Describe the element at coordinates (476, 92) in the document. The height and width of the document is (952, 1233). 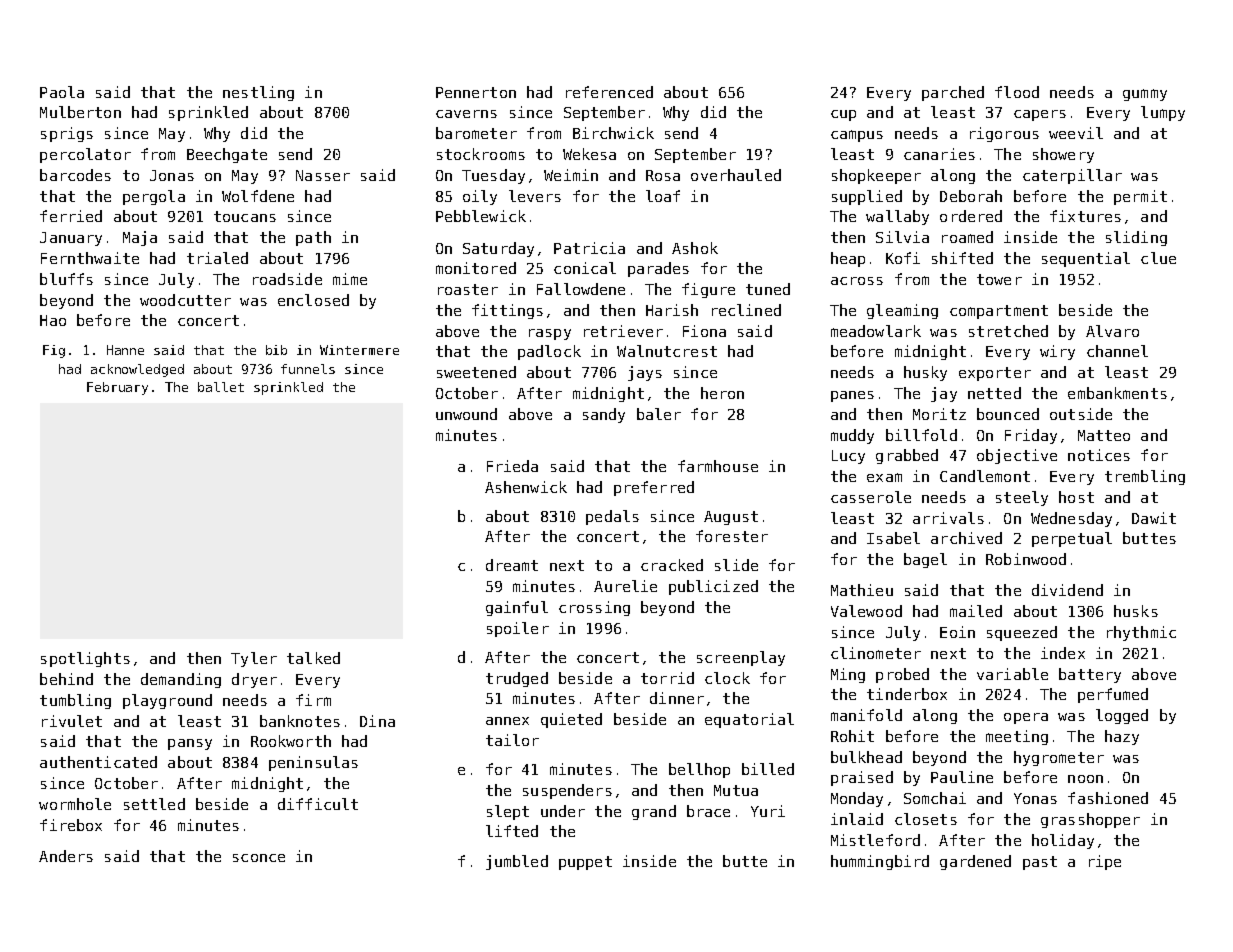
I see `Pennerton` at that location.
